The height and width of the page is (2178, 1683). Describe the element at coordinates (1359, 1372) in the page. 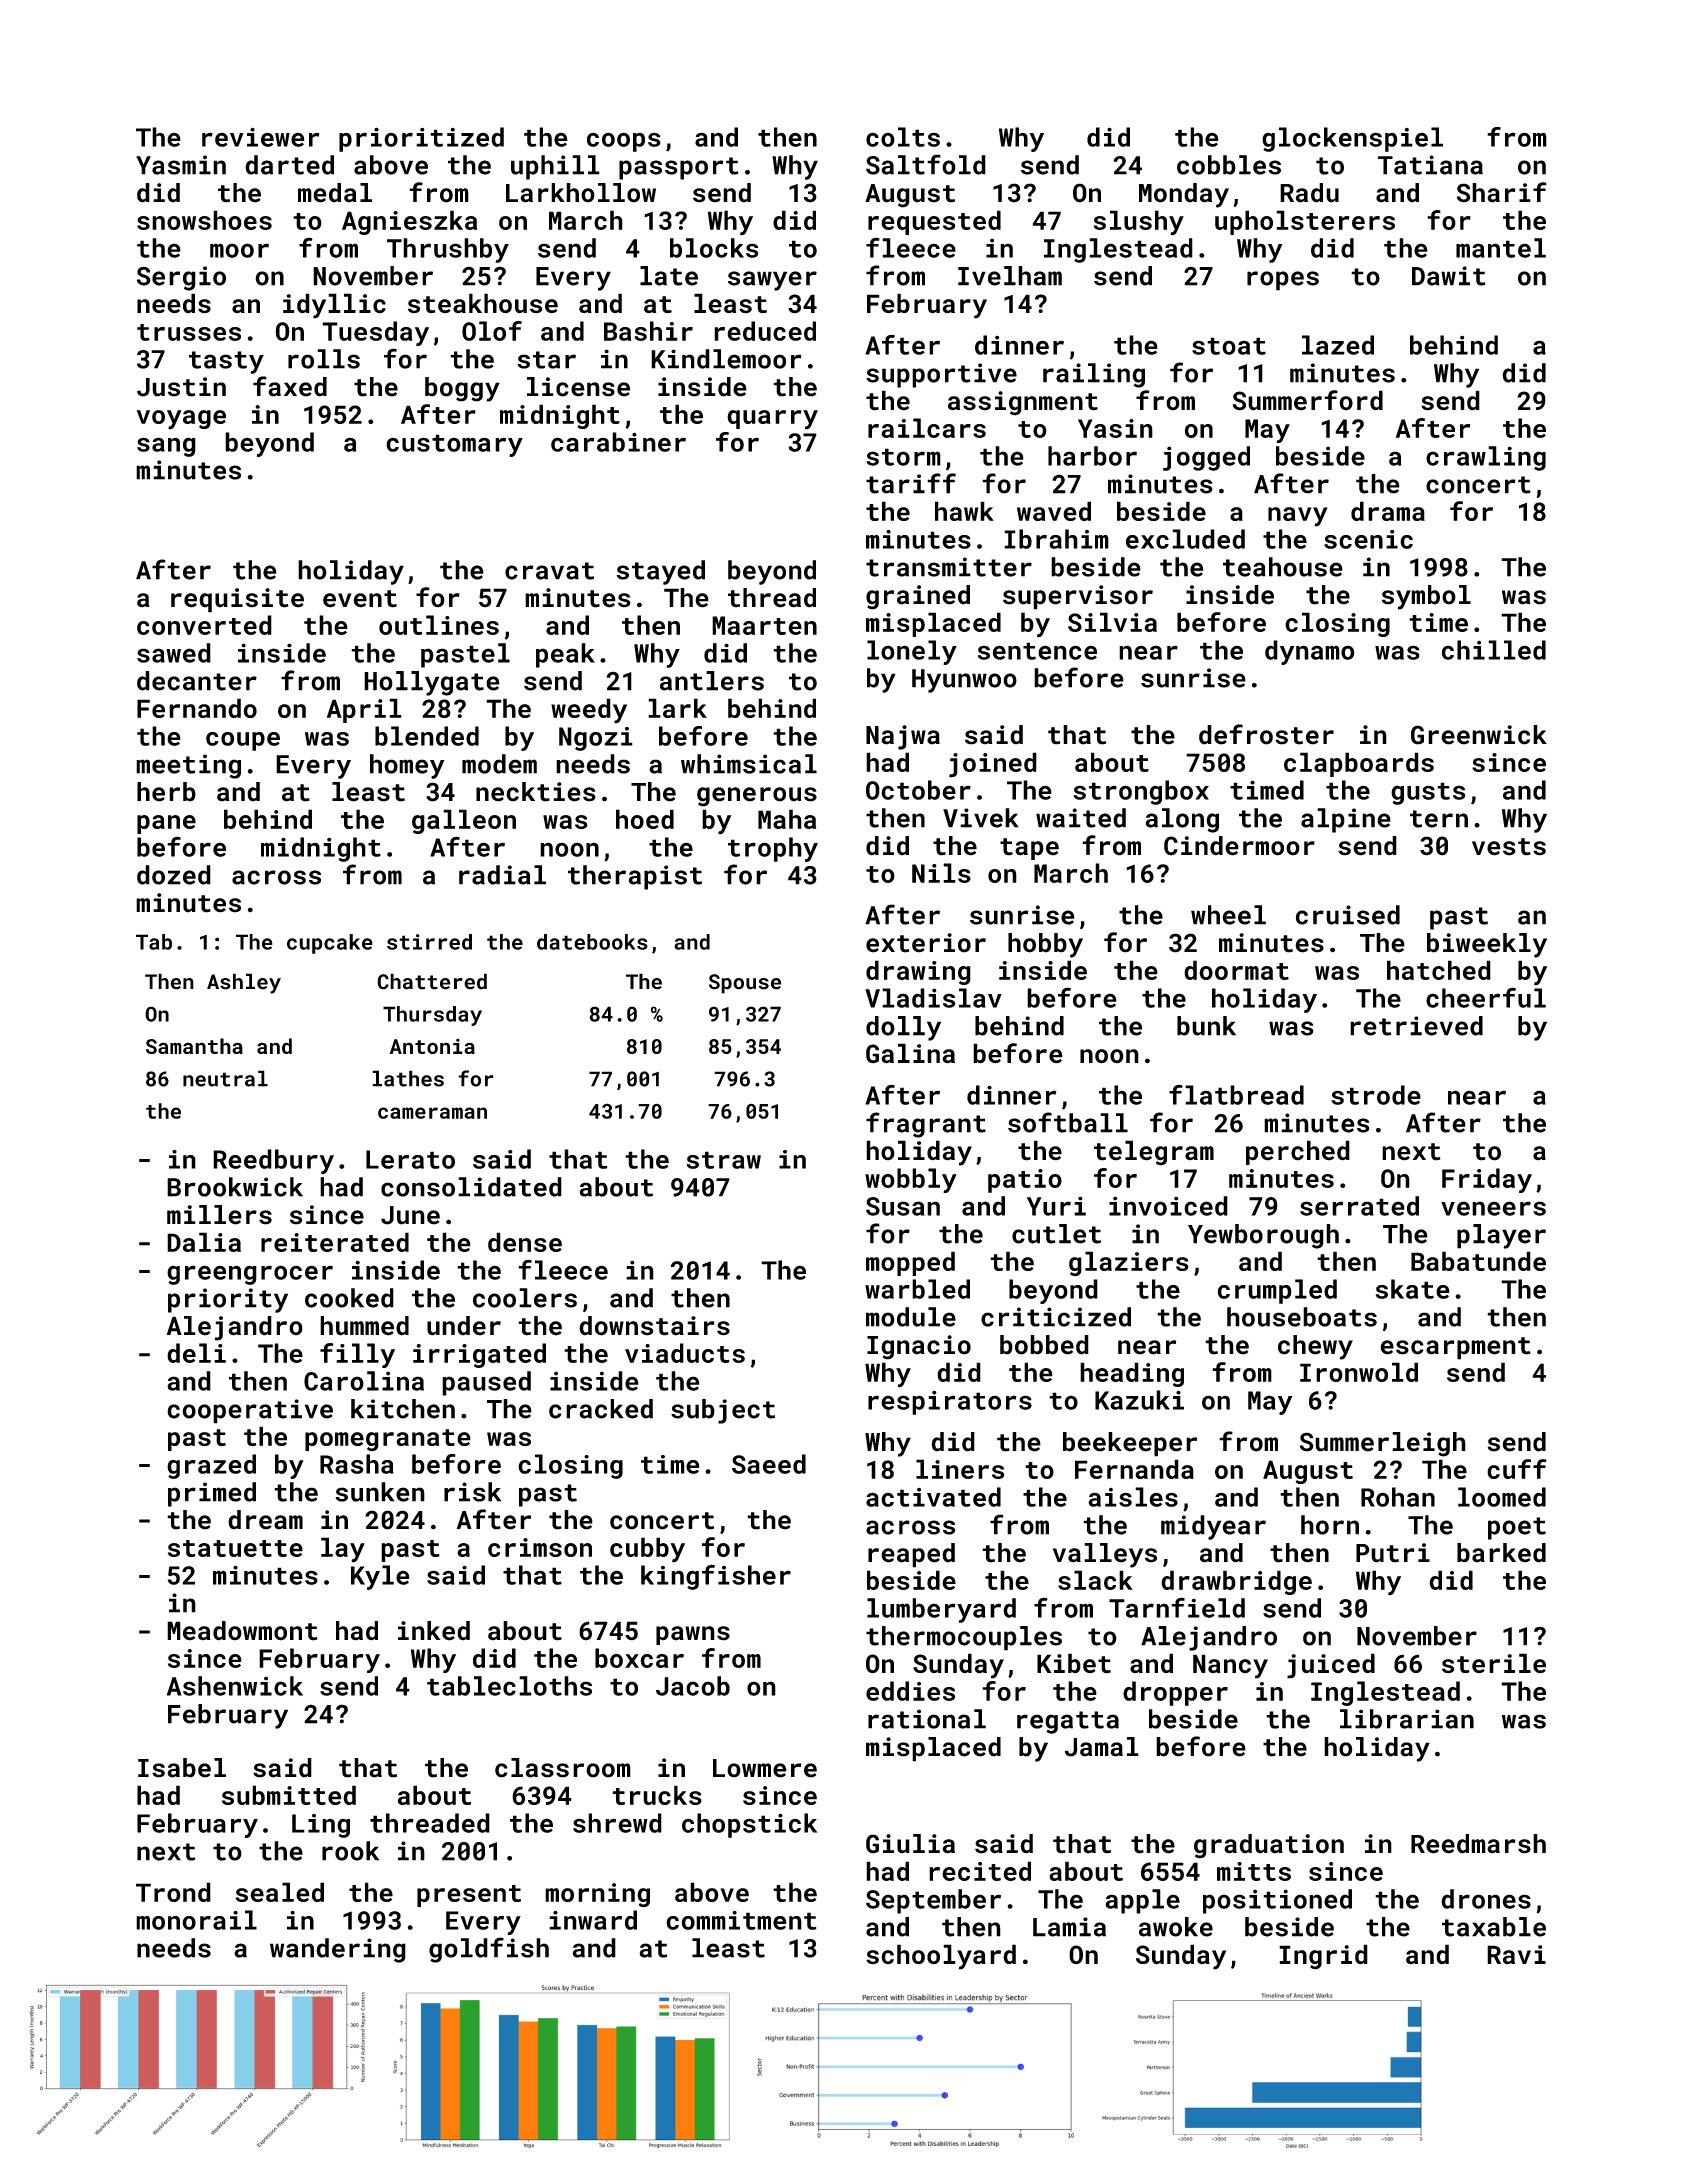

I see `Ironwold` at that location.
